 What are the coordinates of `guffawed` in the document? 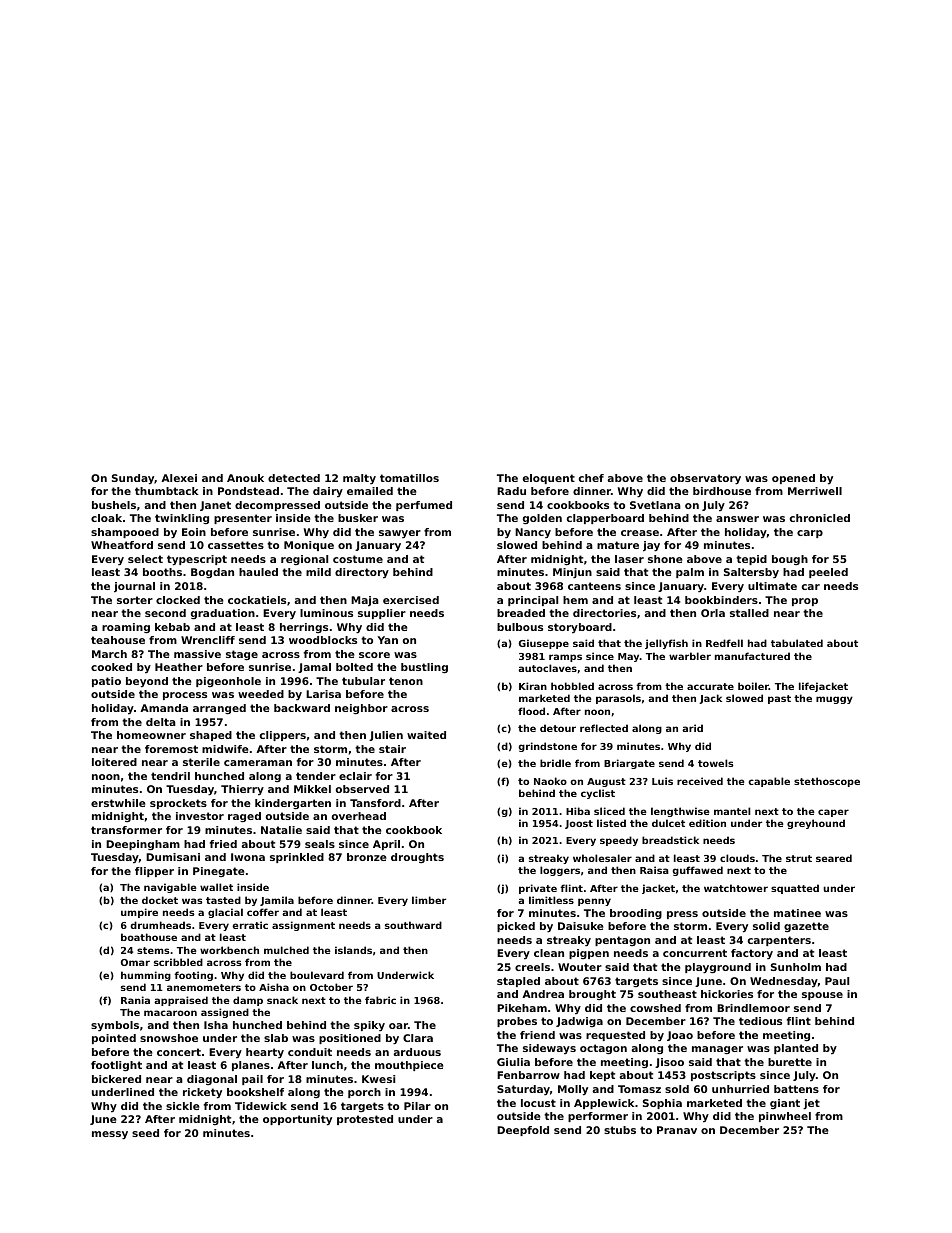 It's located at (697, 871).
